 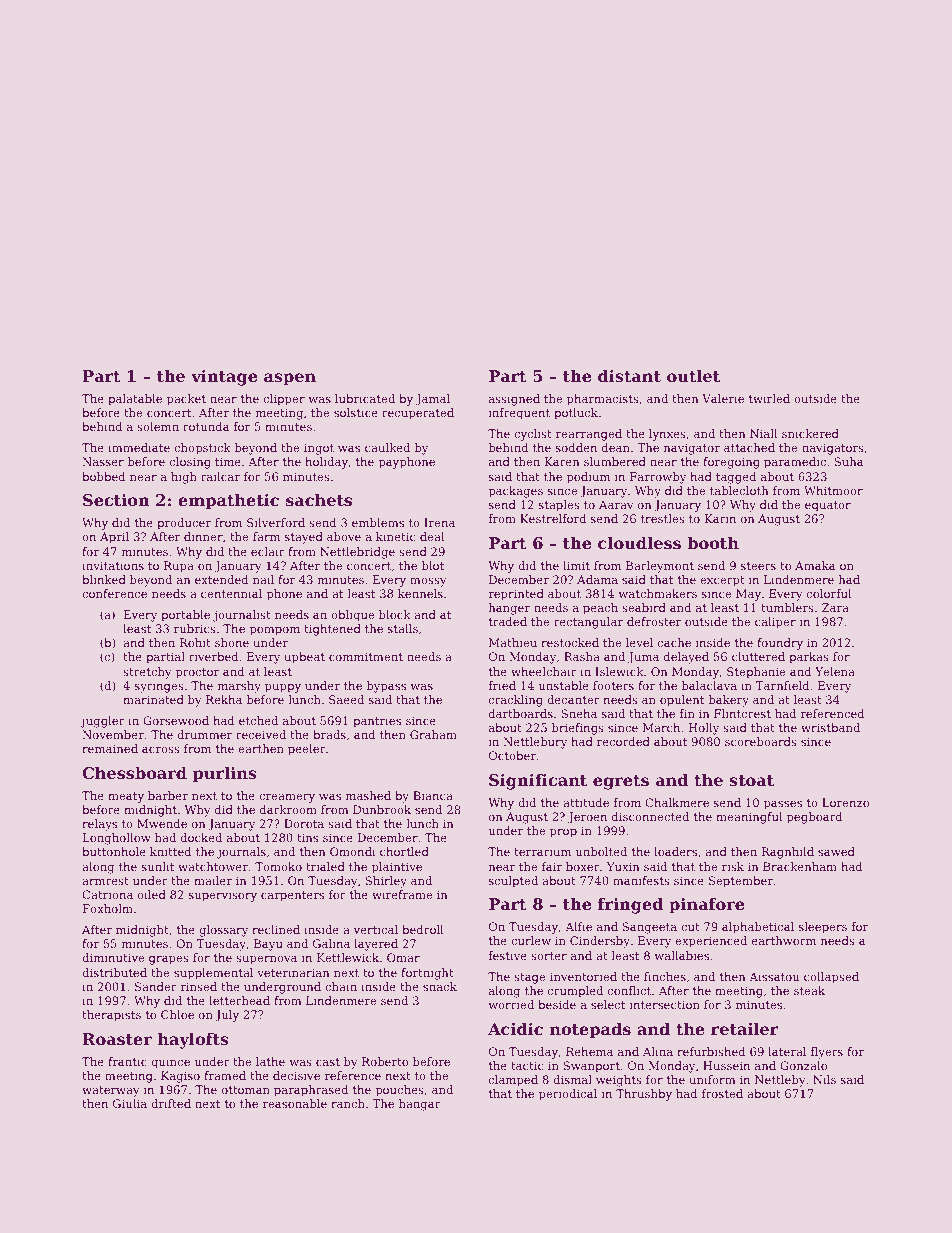 I want to click on colorful, so click(x=829, y=593).
